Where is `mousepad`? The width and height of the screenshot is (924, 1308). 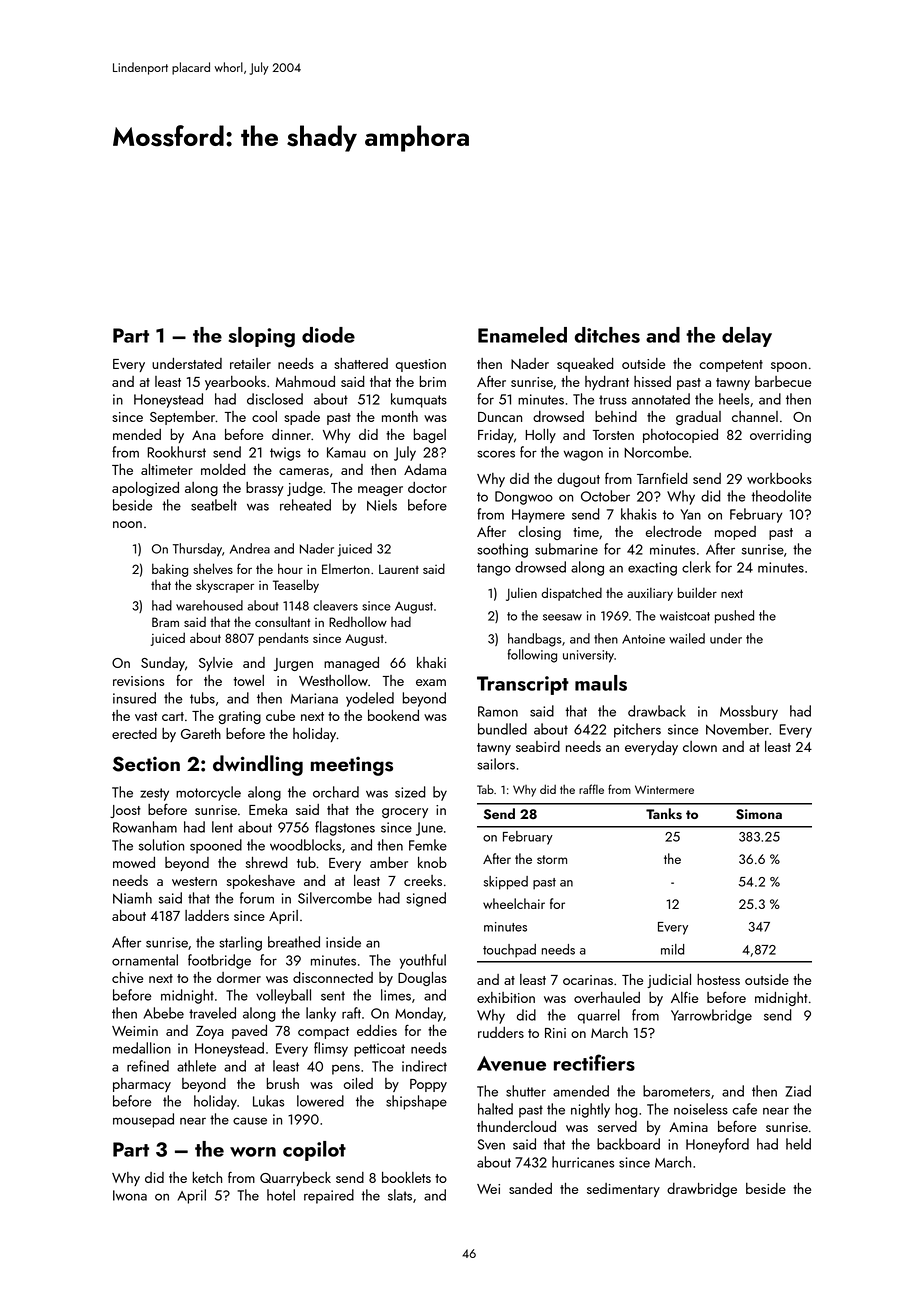
mousepad is located at coordinates (143, 1120).
